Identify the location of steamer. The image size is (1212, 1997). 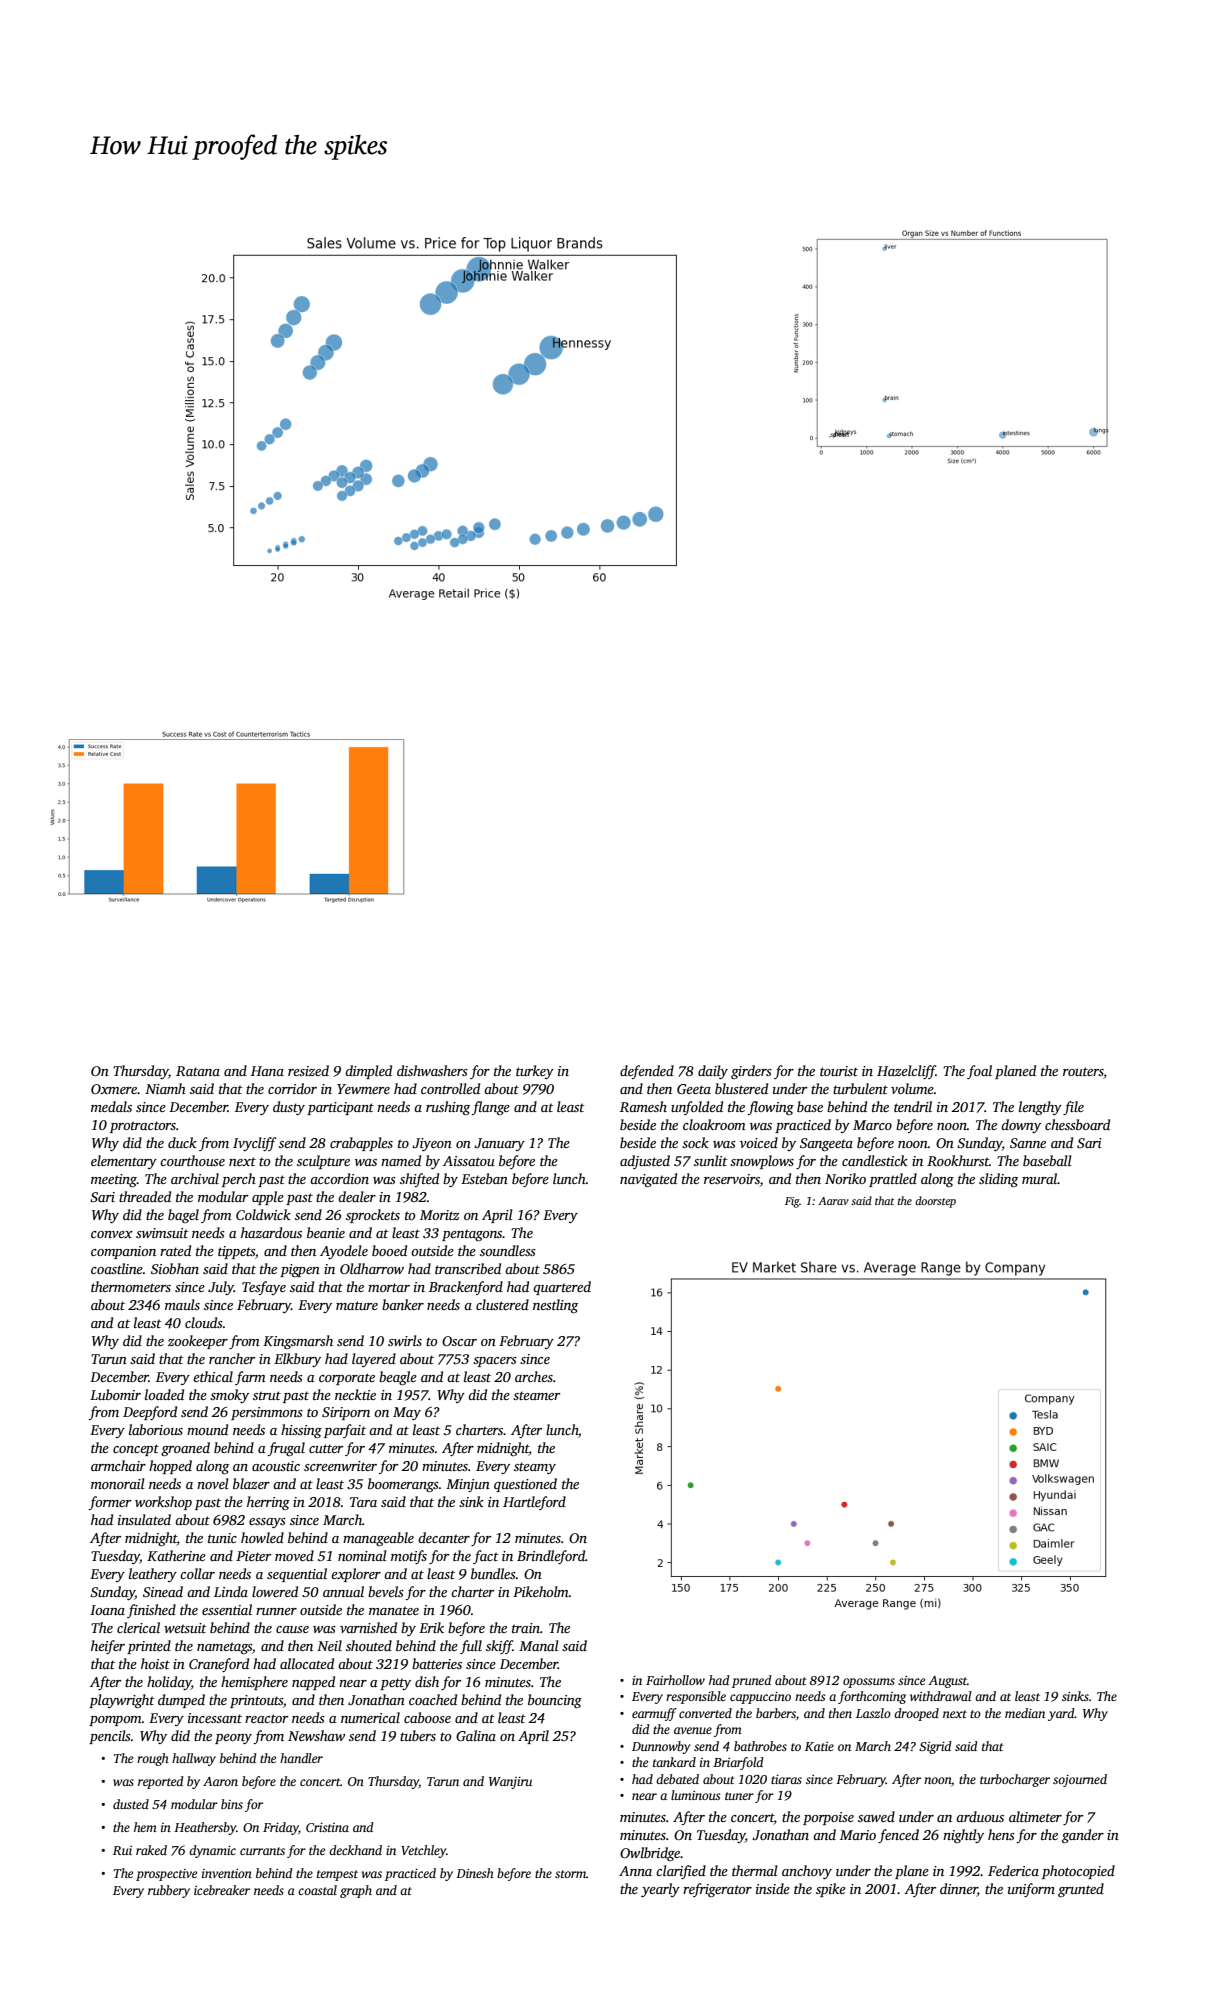
(536, 1395).
